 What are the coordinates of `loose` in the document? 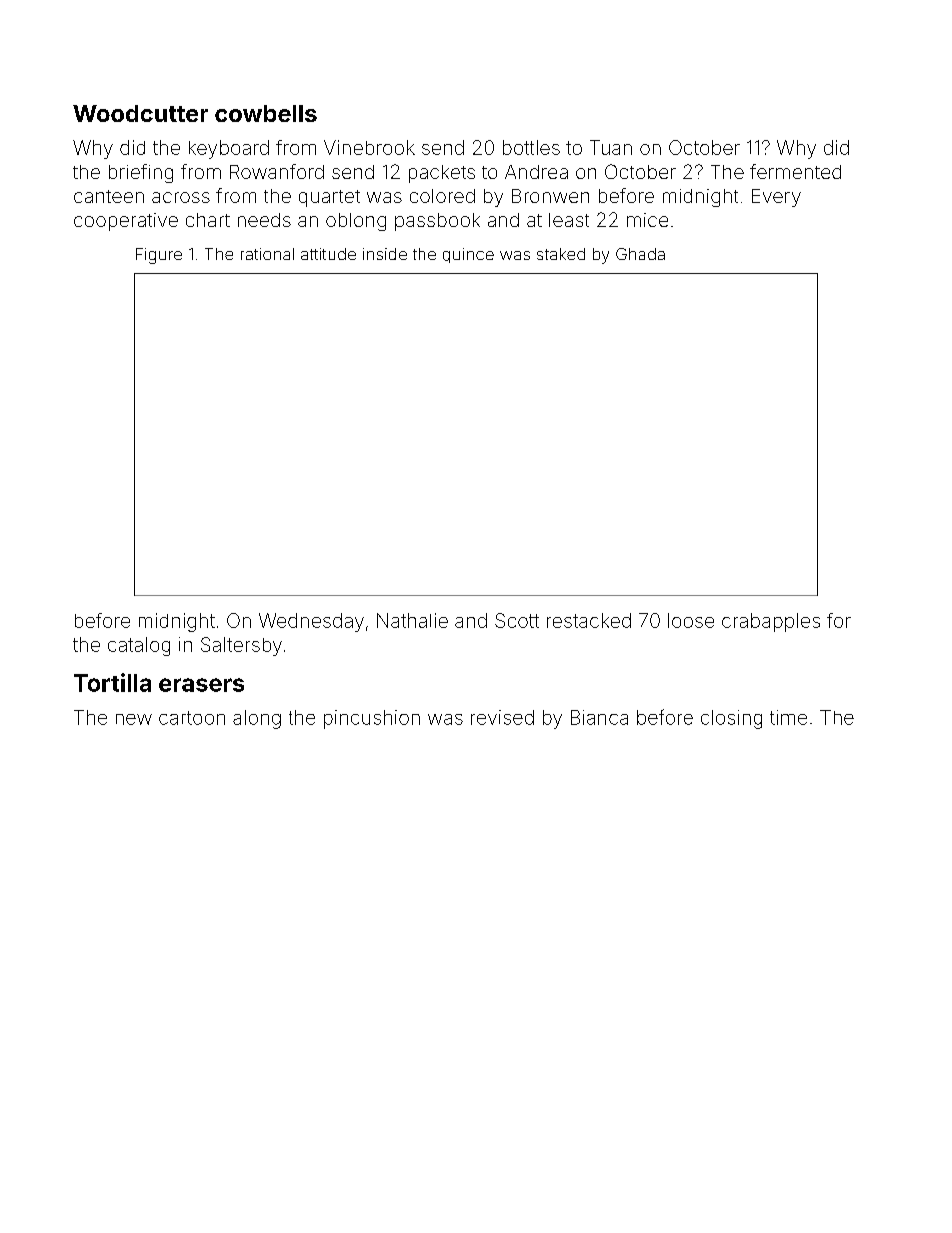 It's located at (691, 620).
